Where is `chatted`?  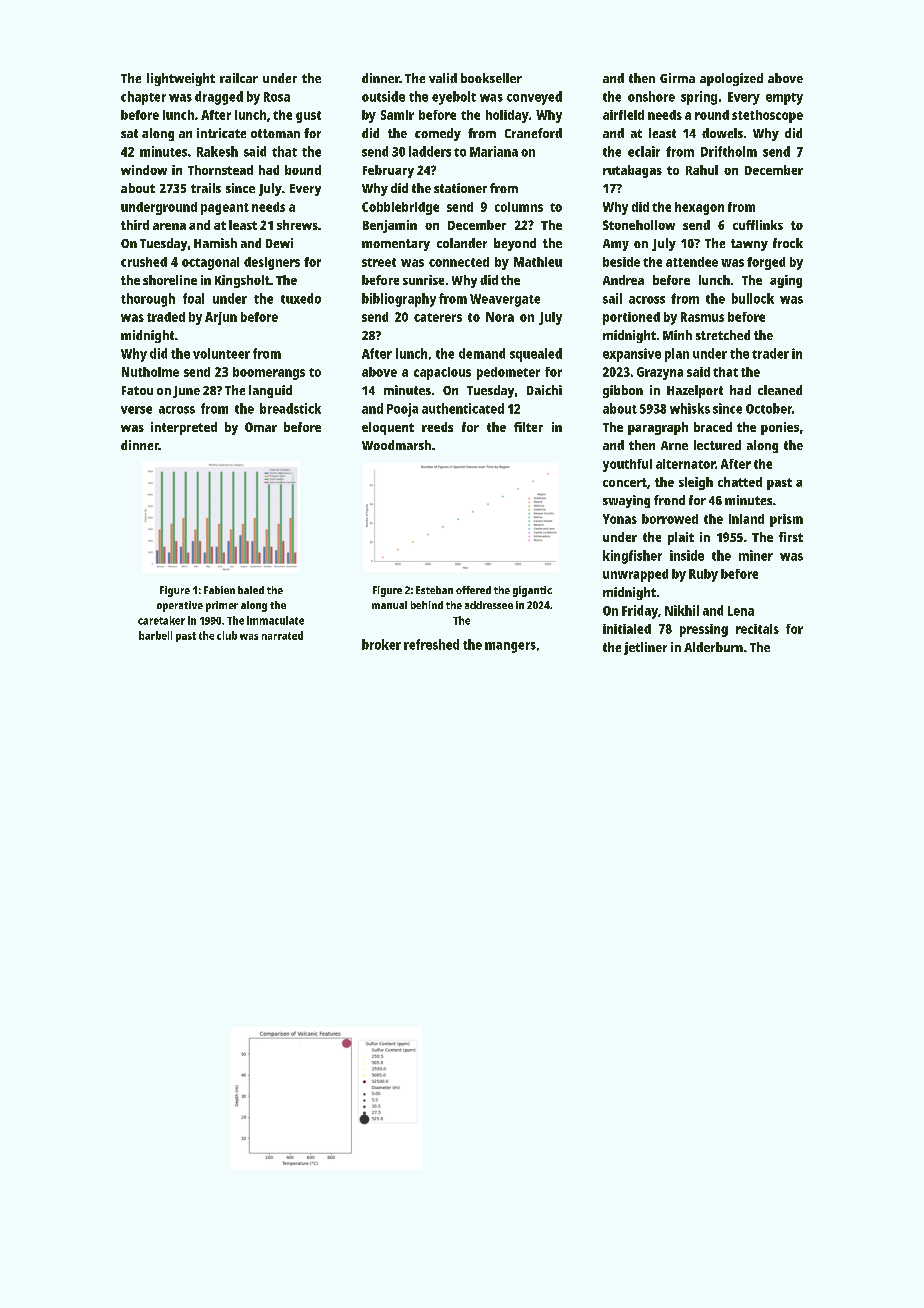 chatted is located at coordinates (740, 482).
